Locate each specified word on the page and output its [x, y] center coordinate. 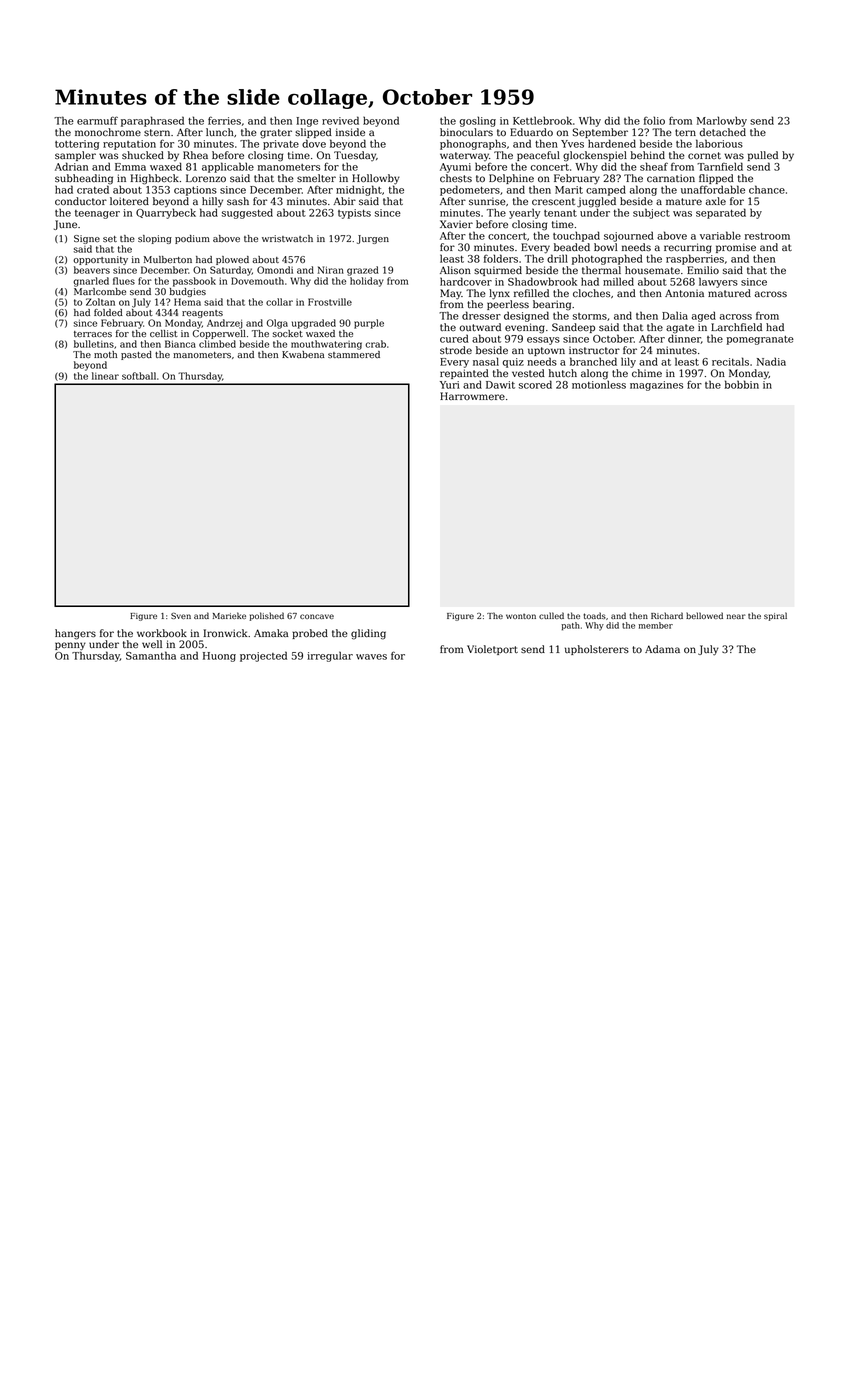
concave [317, 616]
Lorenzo [206, 178]
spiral [775, 616]
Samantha [151, 655]
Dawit [500, 385]
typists [354, 214]
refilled [531, 293]
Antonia [684, 293]
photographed [607, 259]
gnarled [91, 282]
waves [371, 657]
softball [139, 376]
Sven [181, 616]
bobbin [742, 384]
